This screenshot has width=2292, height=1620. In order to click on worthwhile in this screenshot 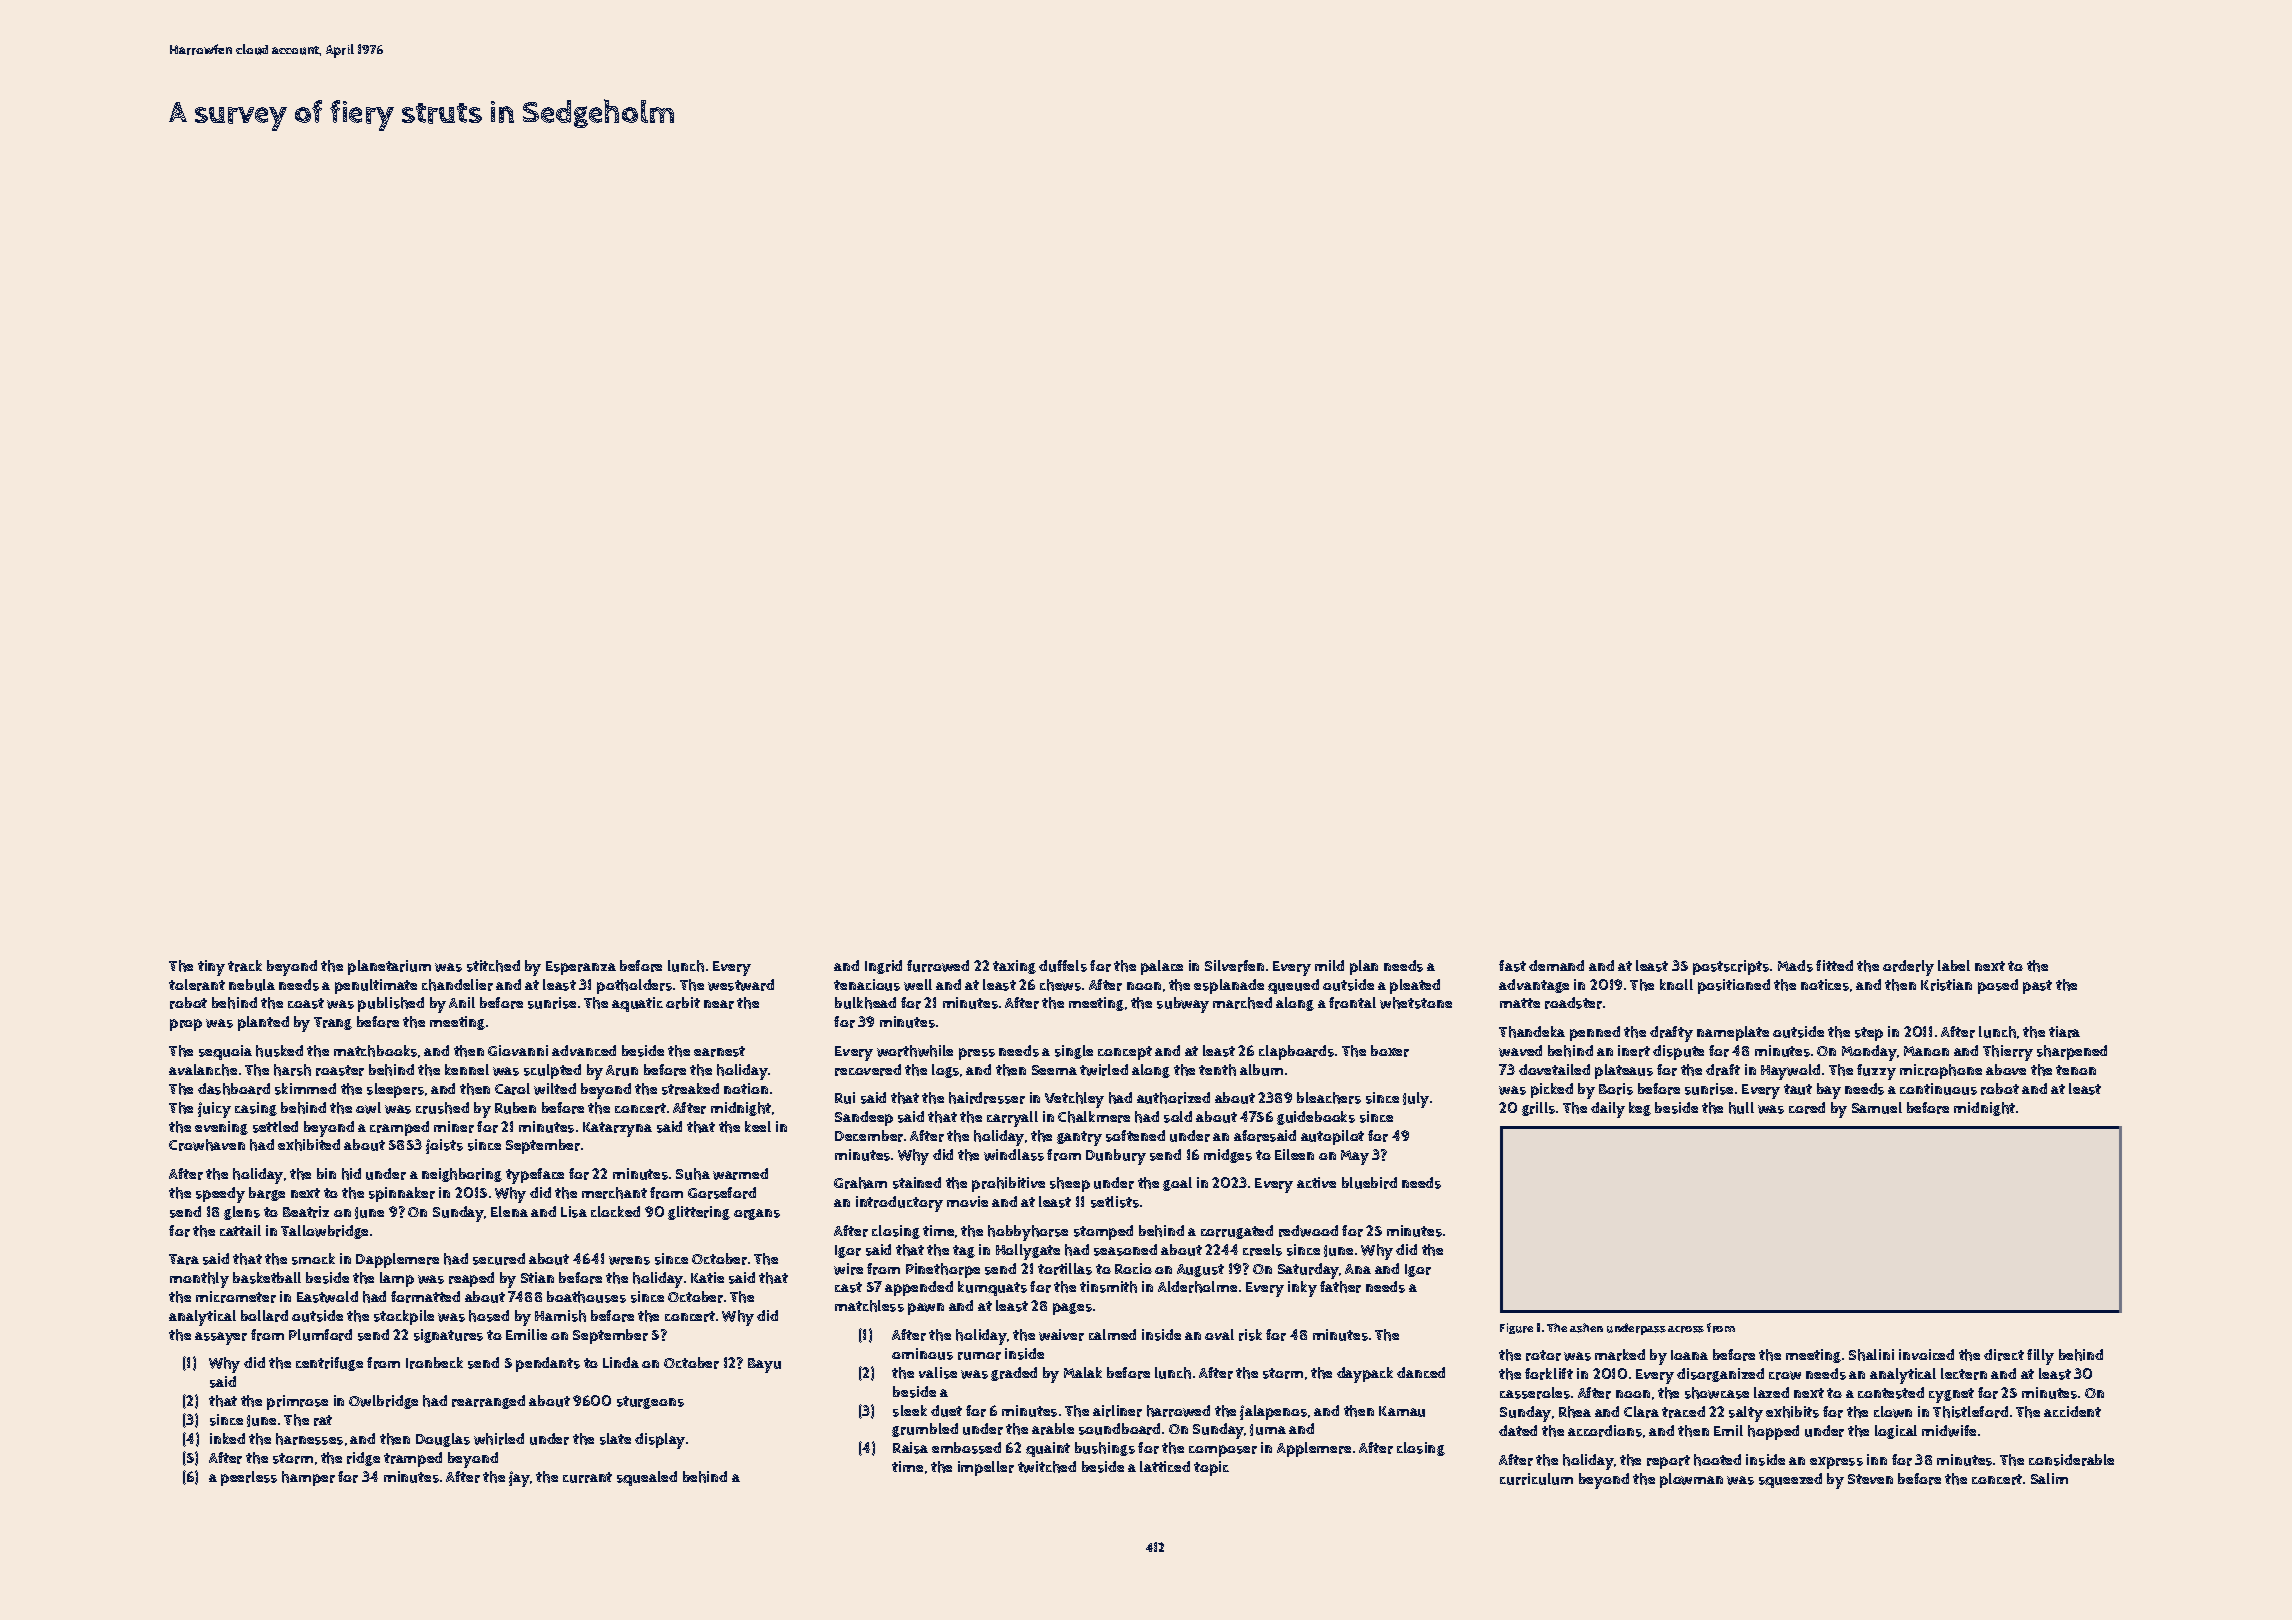, I will do `click(915, 1051)`.
